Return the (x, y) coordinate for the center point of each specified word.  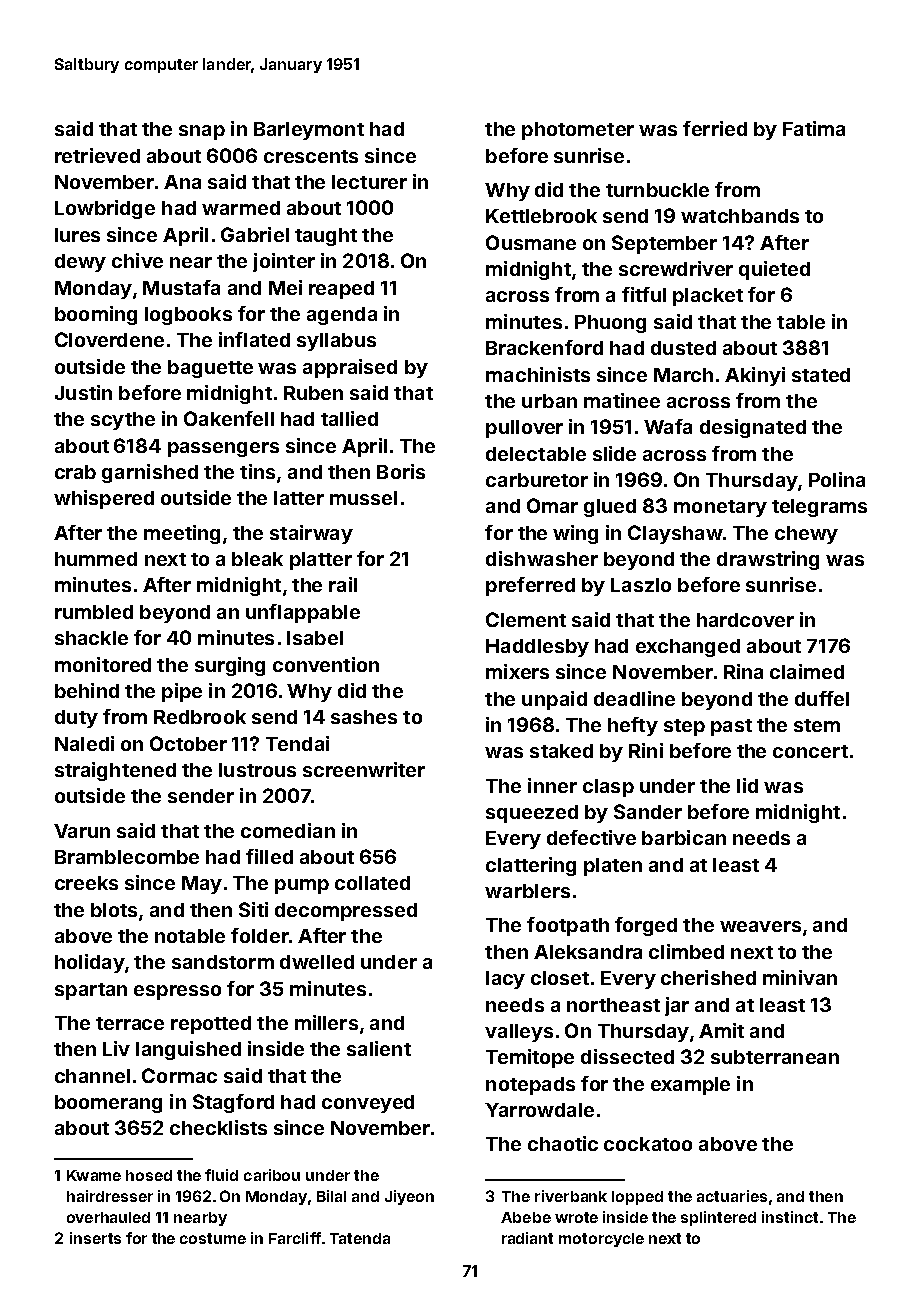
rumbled (94, 612)
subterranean (775, 1057)
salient (379, 1048)
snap (202, 132)
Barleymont (309, 131)
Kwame (94, 1175)
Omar (552, 505)
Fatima (814, 128)
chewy (806, 535)
